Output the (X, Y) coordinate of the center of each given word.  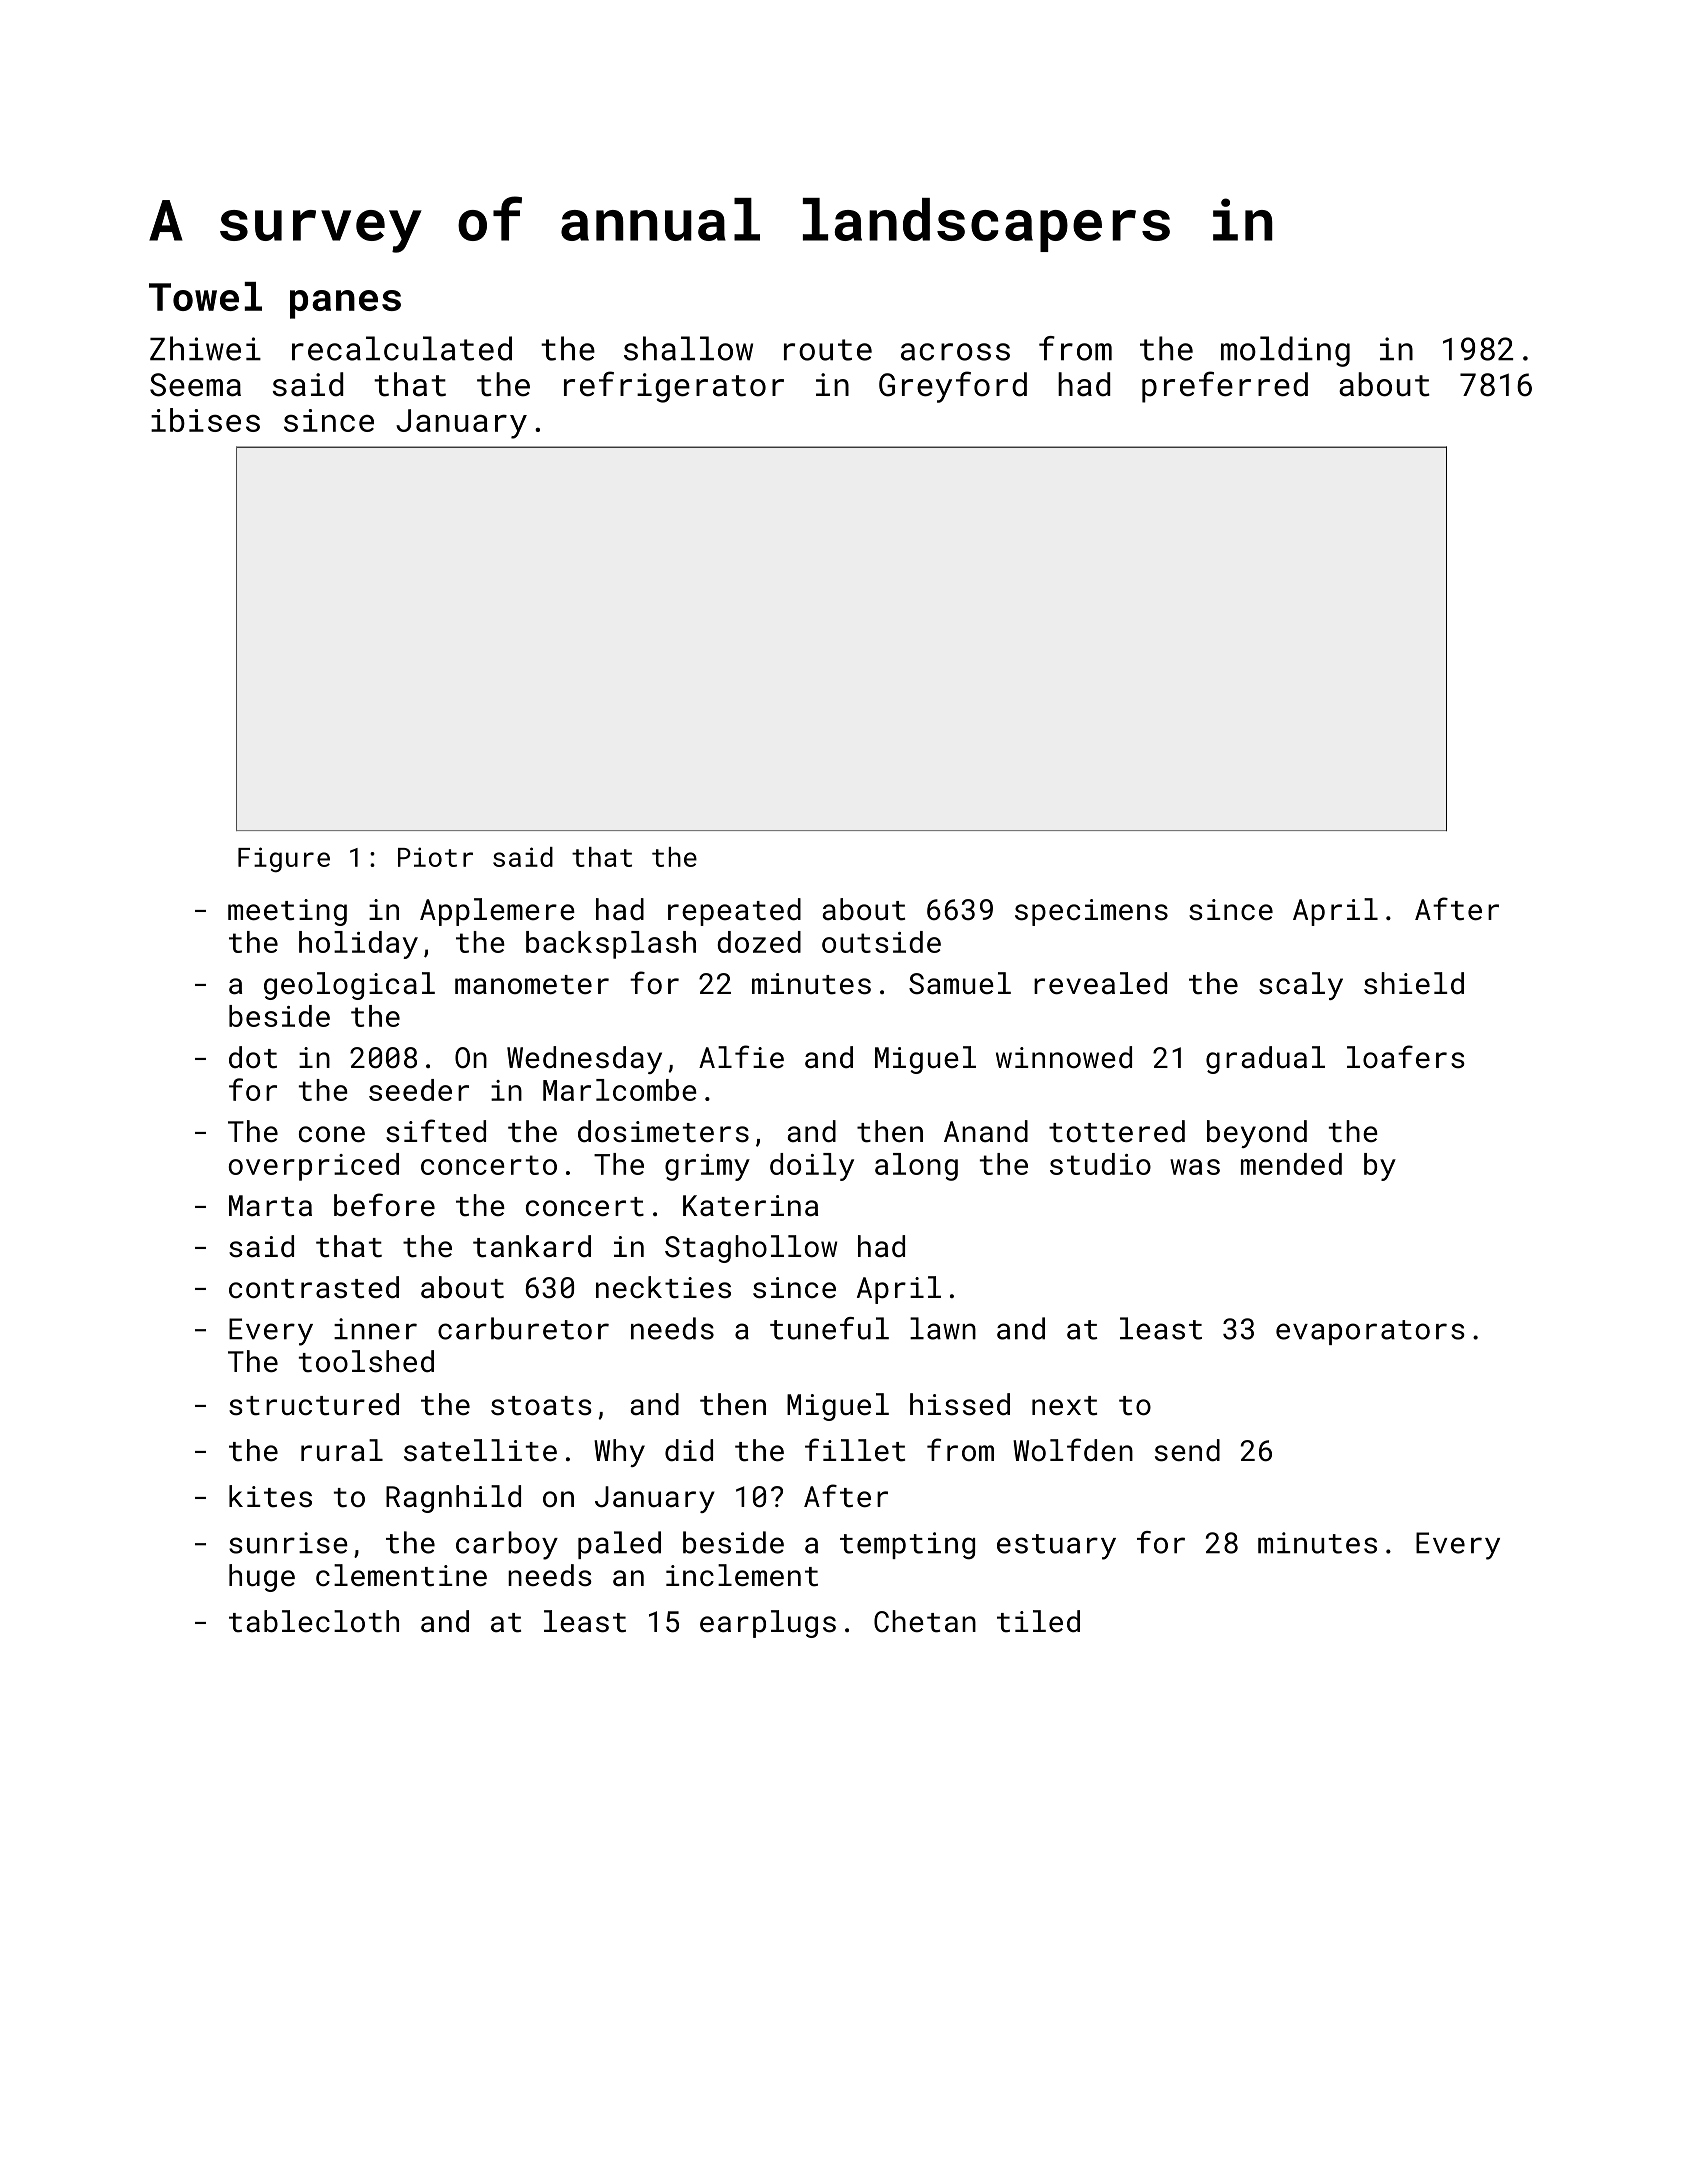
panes (345, 304)
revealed (1100, 983)
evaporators (1370, 1332)
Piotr (435, 857)
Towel (205, 296)
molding (1285, 351)
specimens (1091, 912)
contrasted (314, 1287)
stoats (541, 1406)
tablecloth (314, 1621)
